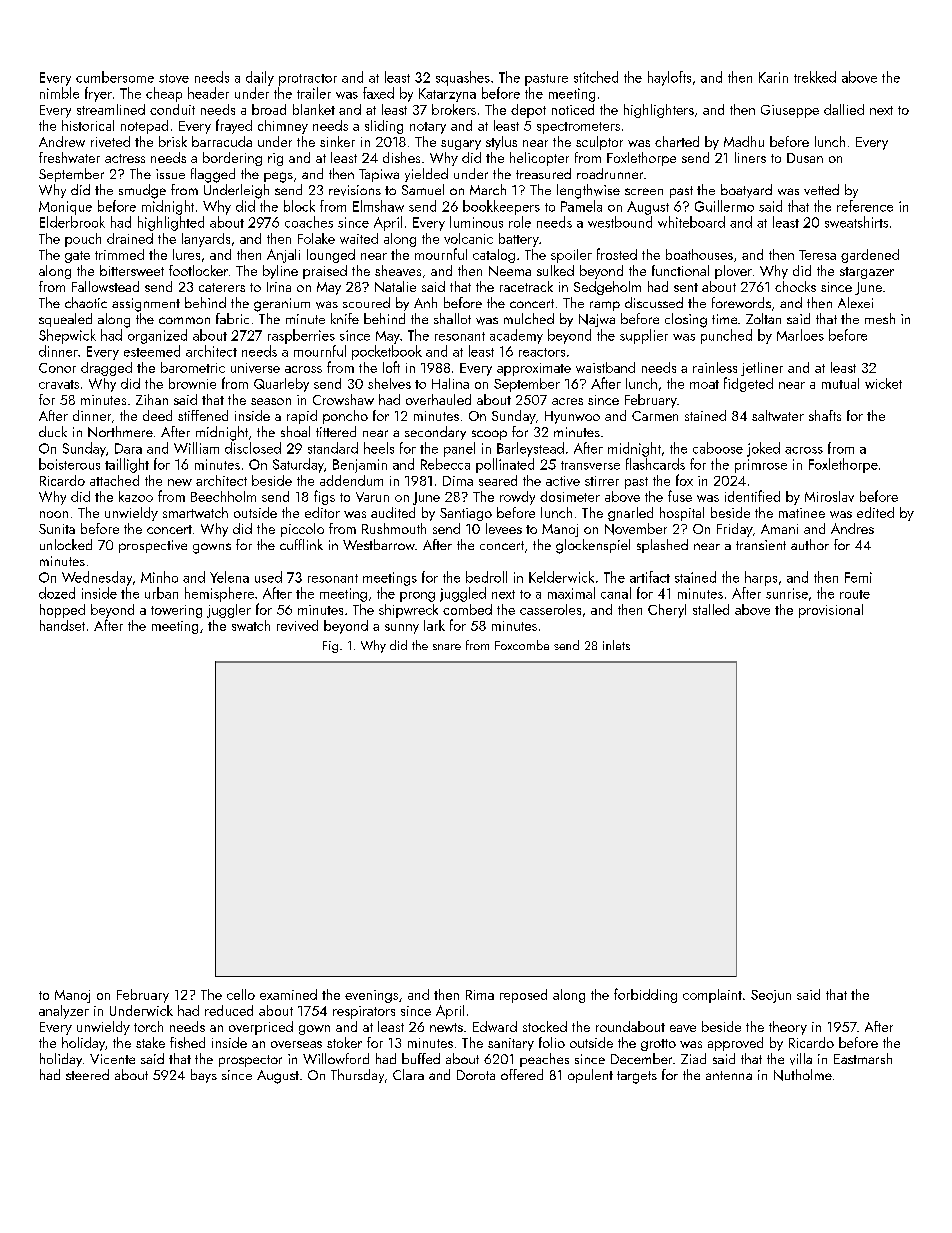 This page has width=952, height=1233. Describe the element at coordinates (463, 78) in the page. I see `squashes` at that location.
